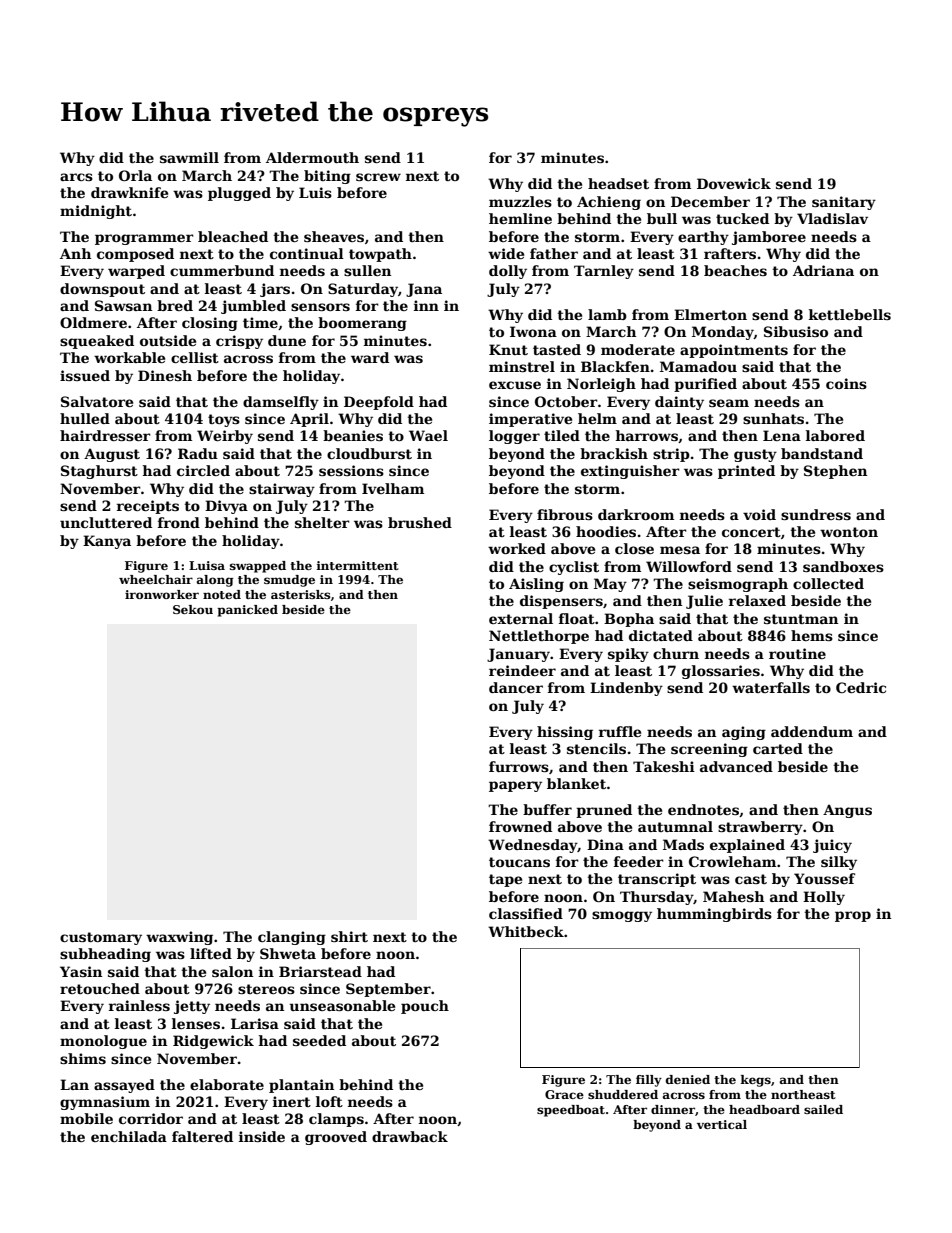 The image size is (952, 1233). What do you see at coordinates (213, 1042) in the document?
I see `Ridgewick` at bounding box center [213, 1042].
